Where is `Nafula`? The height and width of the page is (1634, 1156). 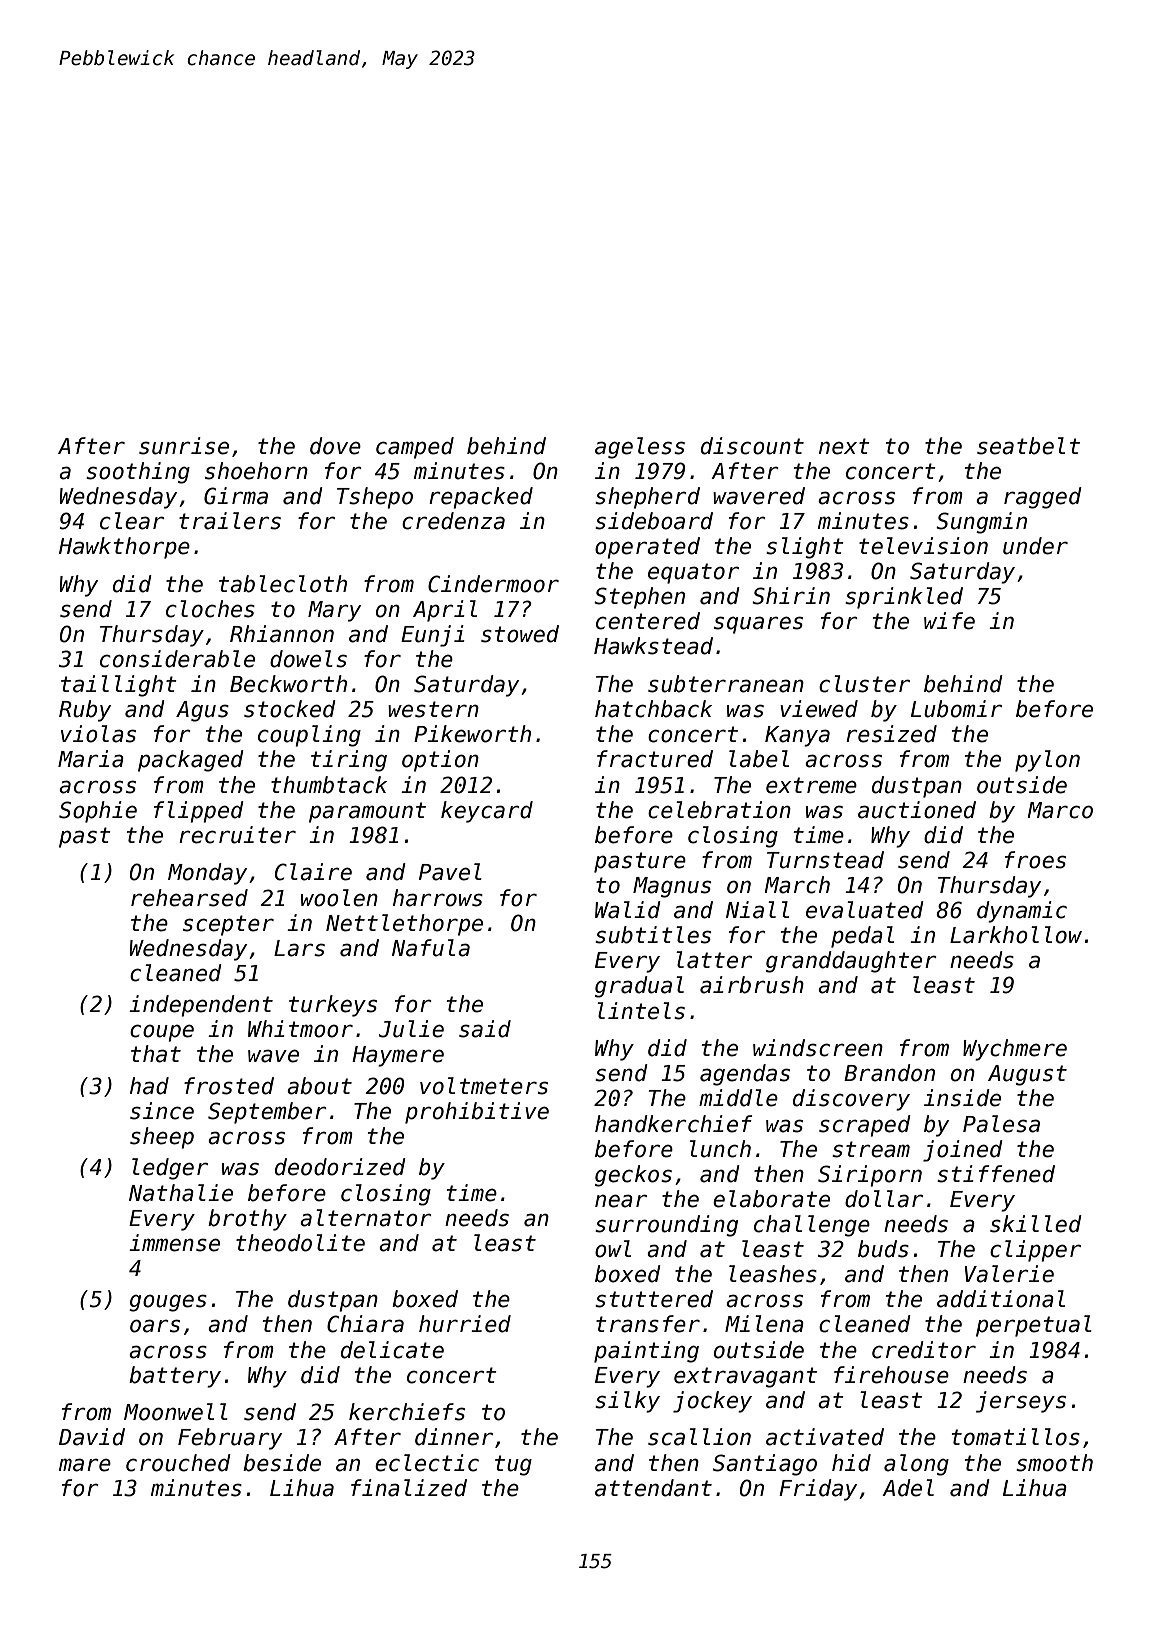
Nafula is located at coordinates (431, 948).
